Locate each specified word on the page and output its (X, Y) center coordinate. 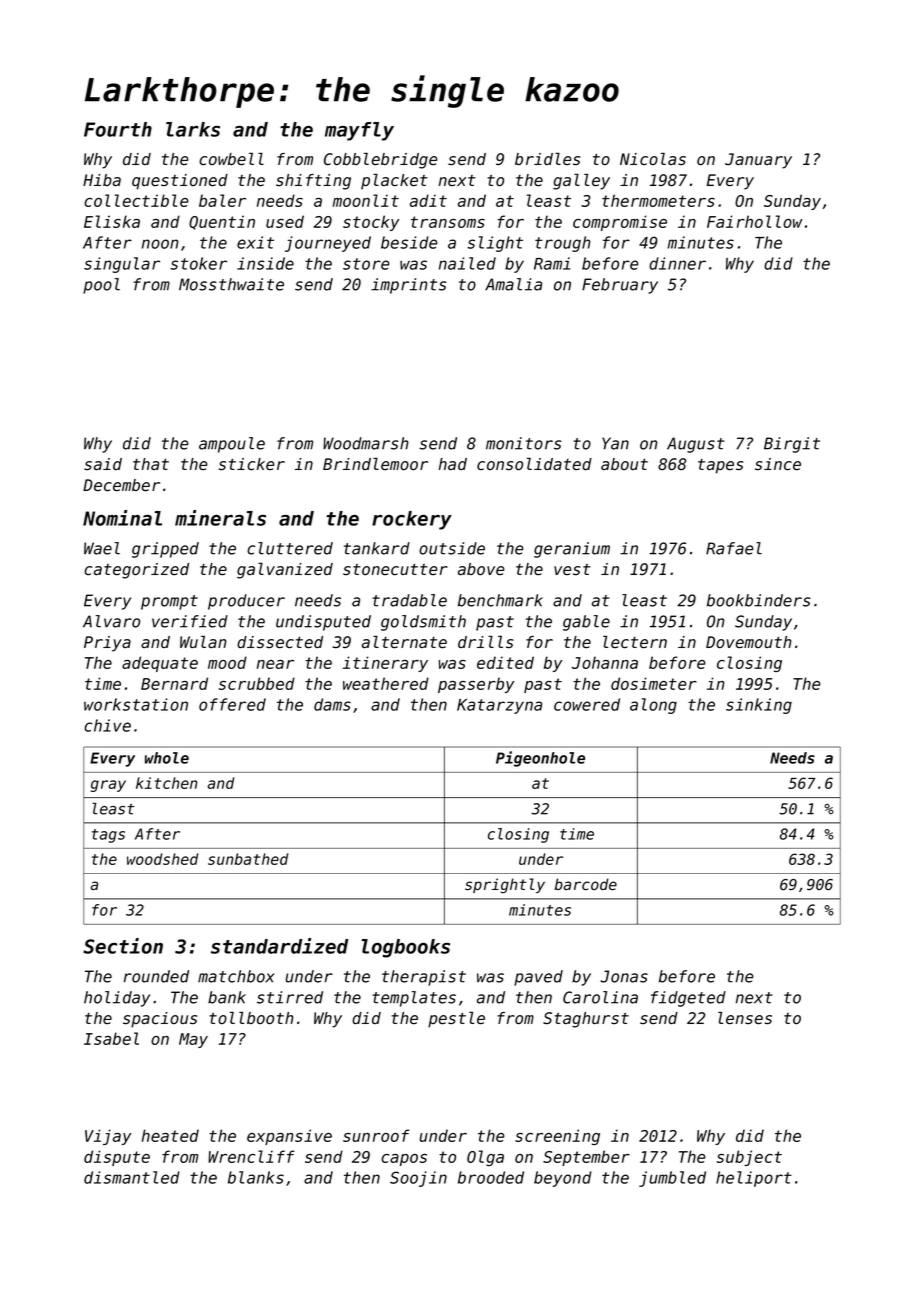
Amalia (513, 284)
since (778, 464)
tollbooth (251, 1018)
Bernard (174, 683)
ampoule (232, 445)
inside (265, 263)
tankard (377, 548)
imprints (409, 286)
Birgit (792, 445)
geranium (572, 550)
